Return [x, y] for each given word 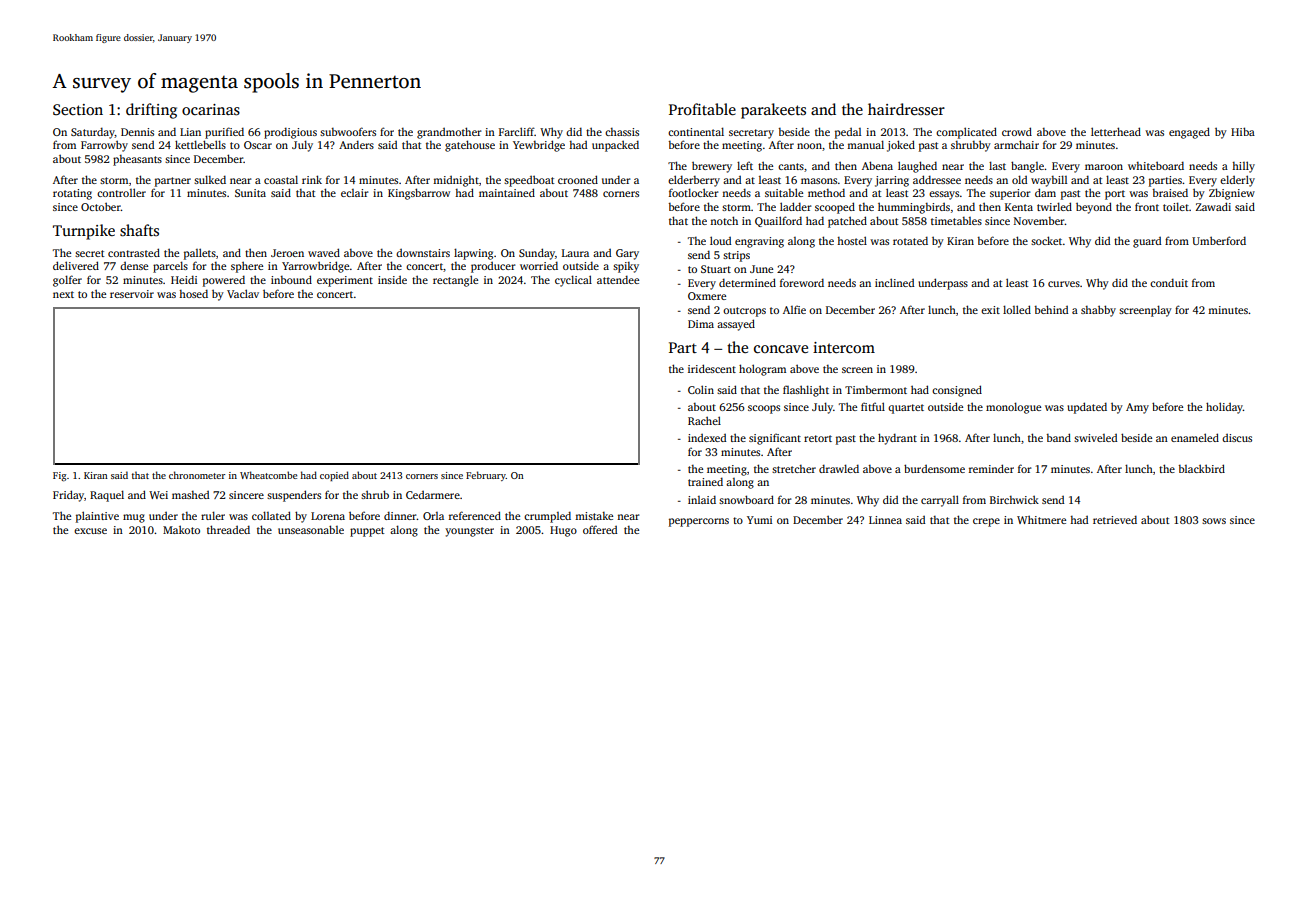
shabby [1098, 311]
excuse [90, 531]
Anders [356, 144]
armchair [1016, 144]
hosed [193, 293]
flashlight [806, 391]
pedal [848, 133]
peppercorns [699, 522]
